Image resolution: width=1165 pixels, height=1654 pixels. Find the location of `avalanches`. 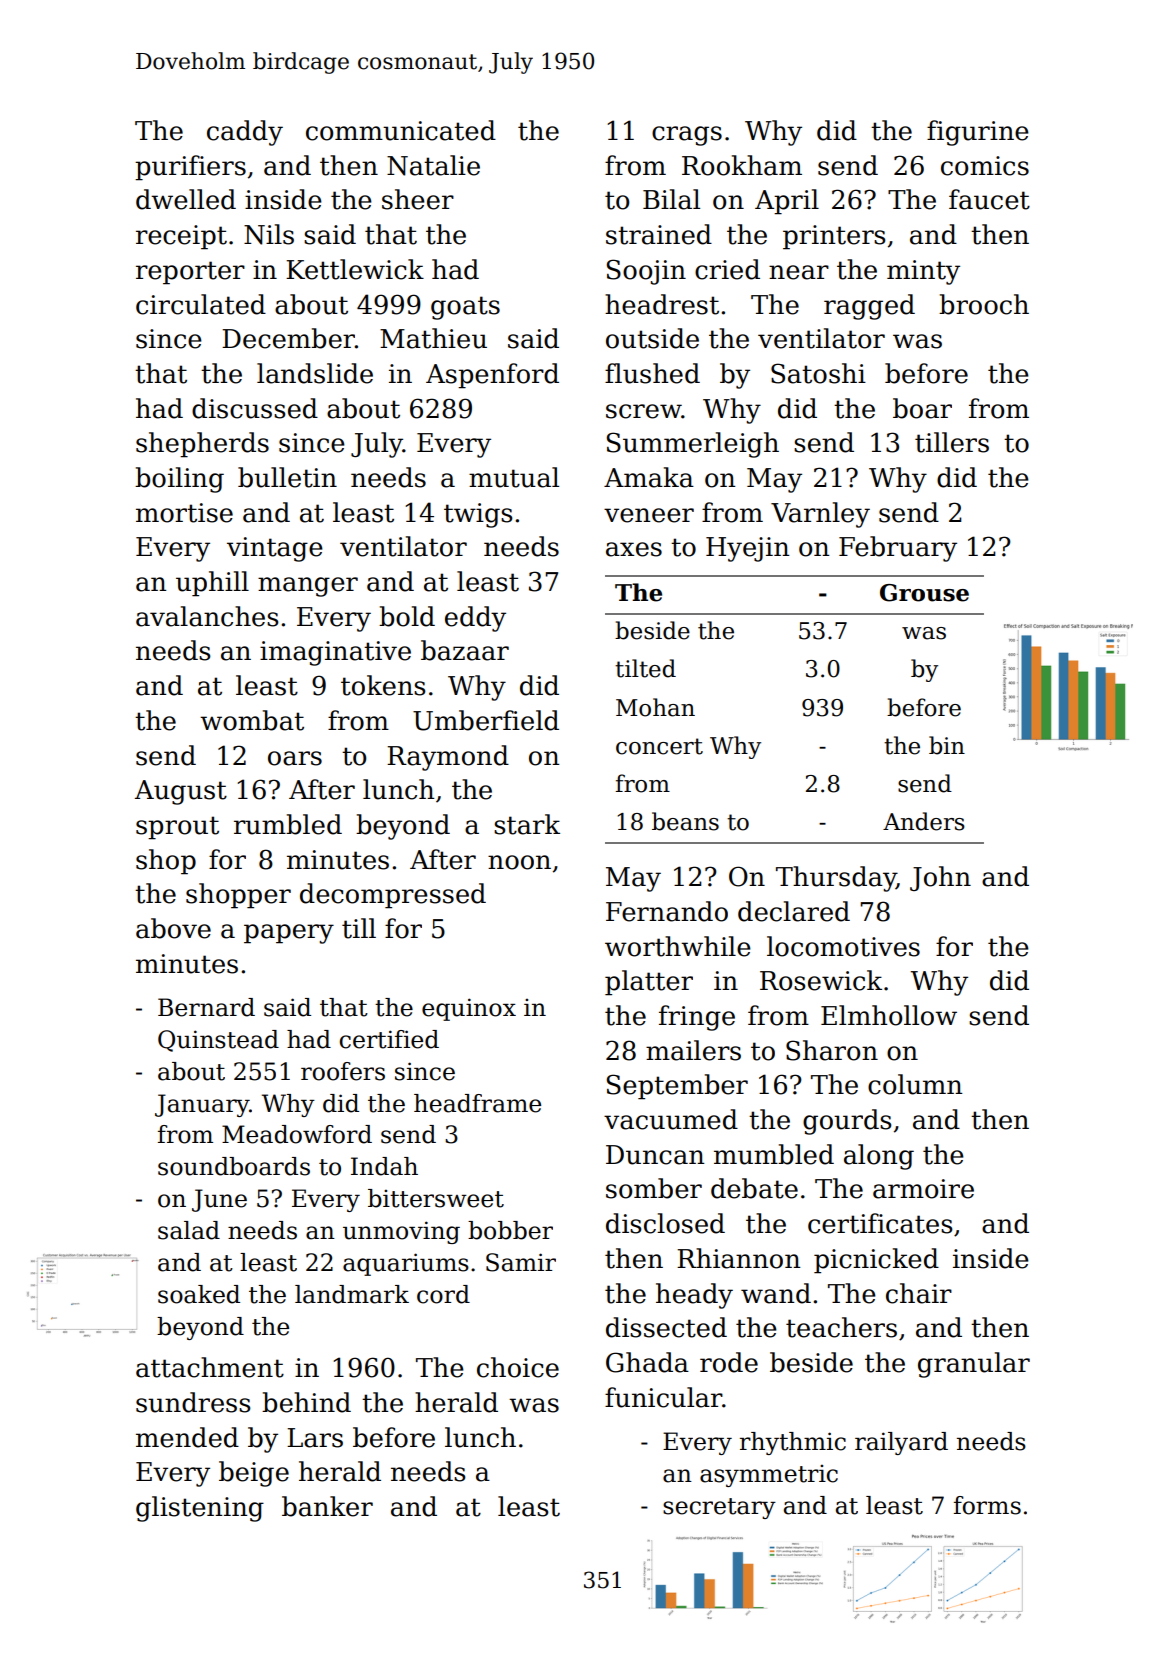

avalanches is located at coordinates (207, 616).
